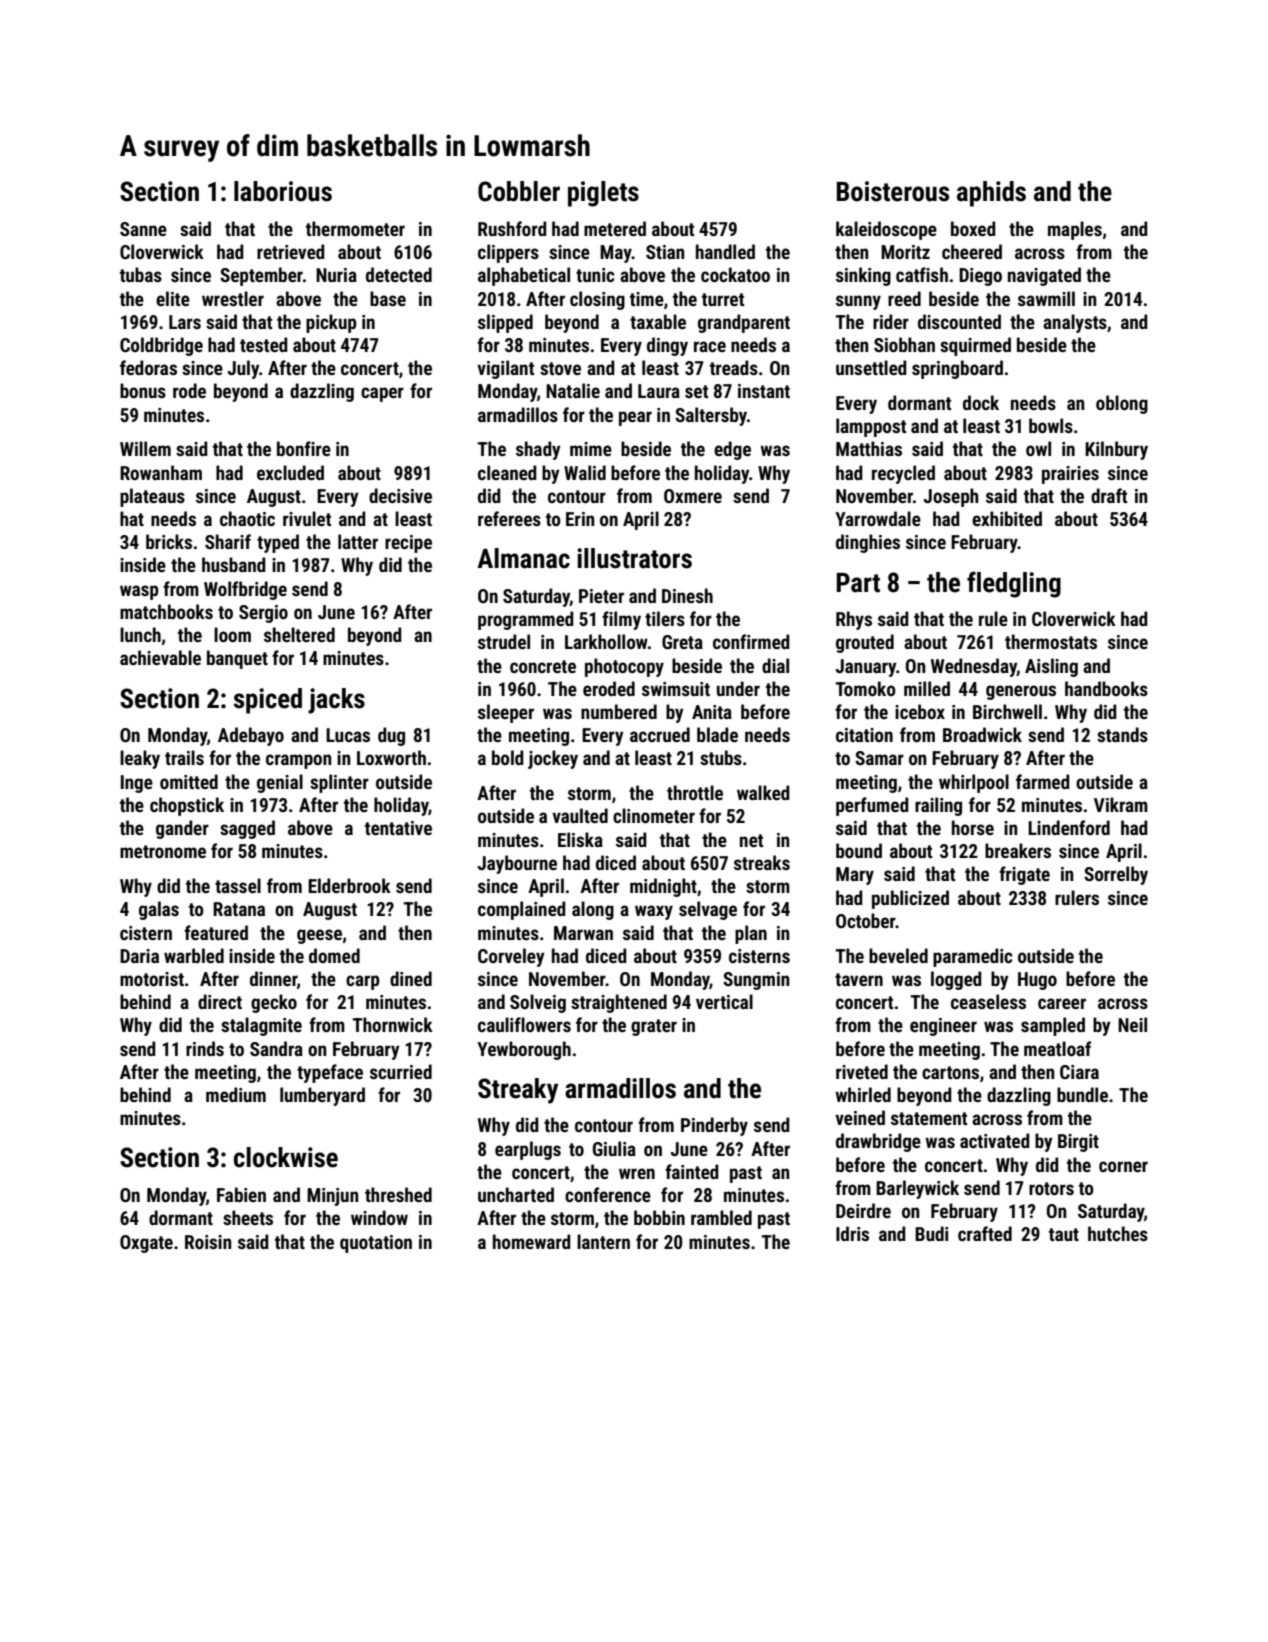 This image has width=1268, height=1642. I want to click on Cobbler, so click(519, 191).
